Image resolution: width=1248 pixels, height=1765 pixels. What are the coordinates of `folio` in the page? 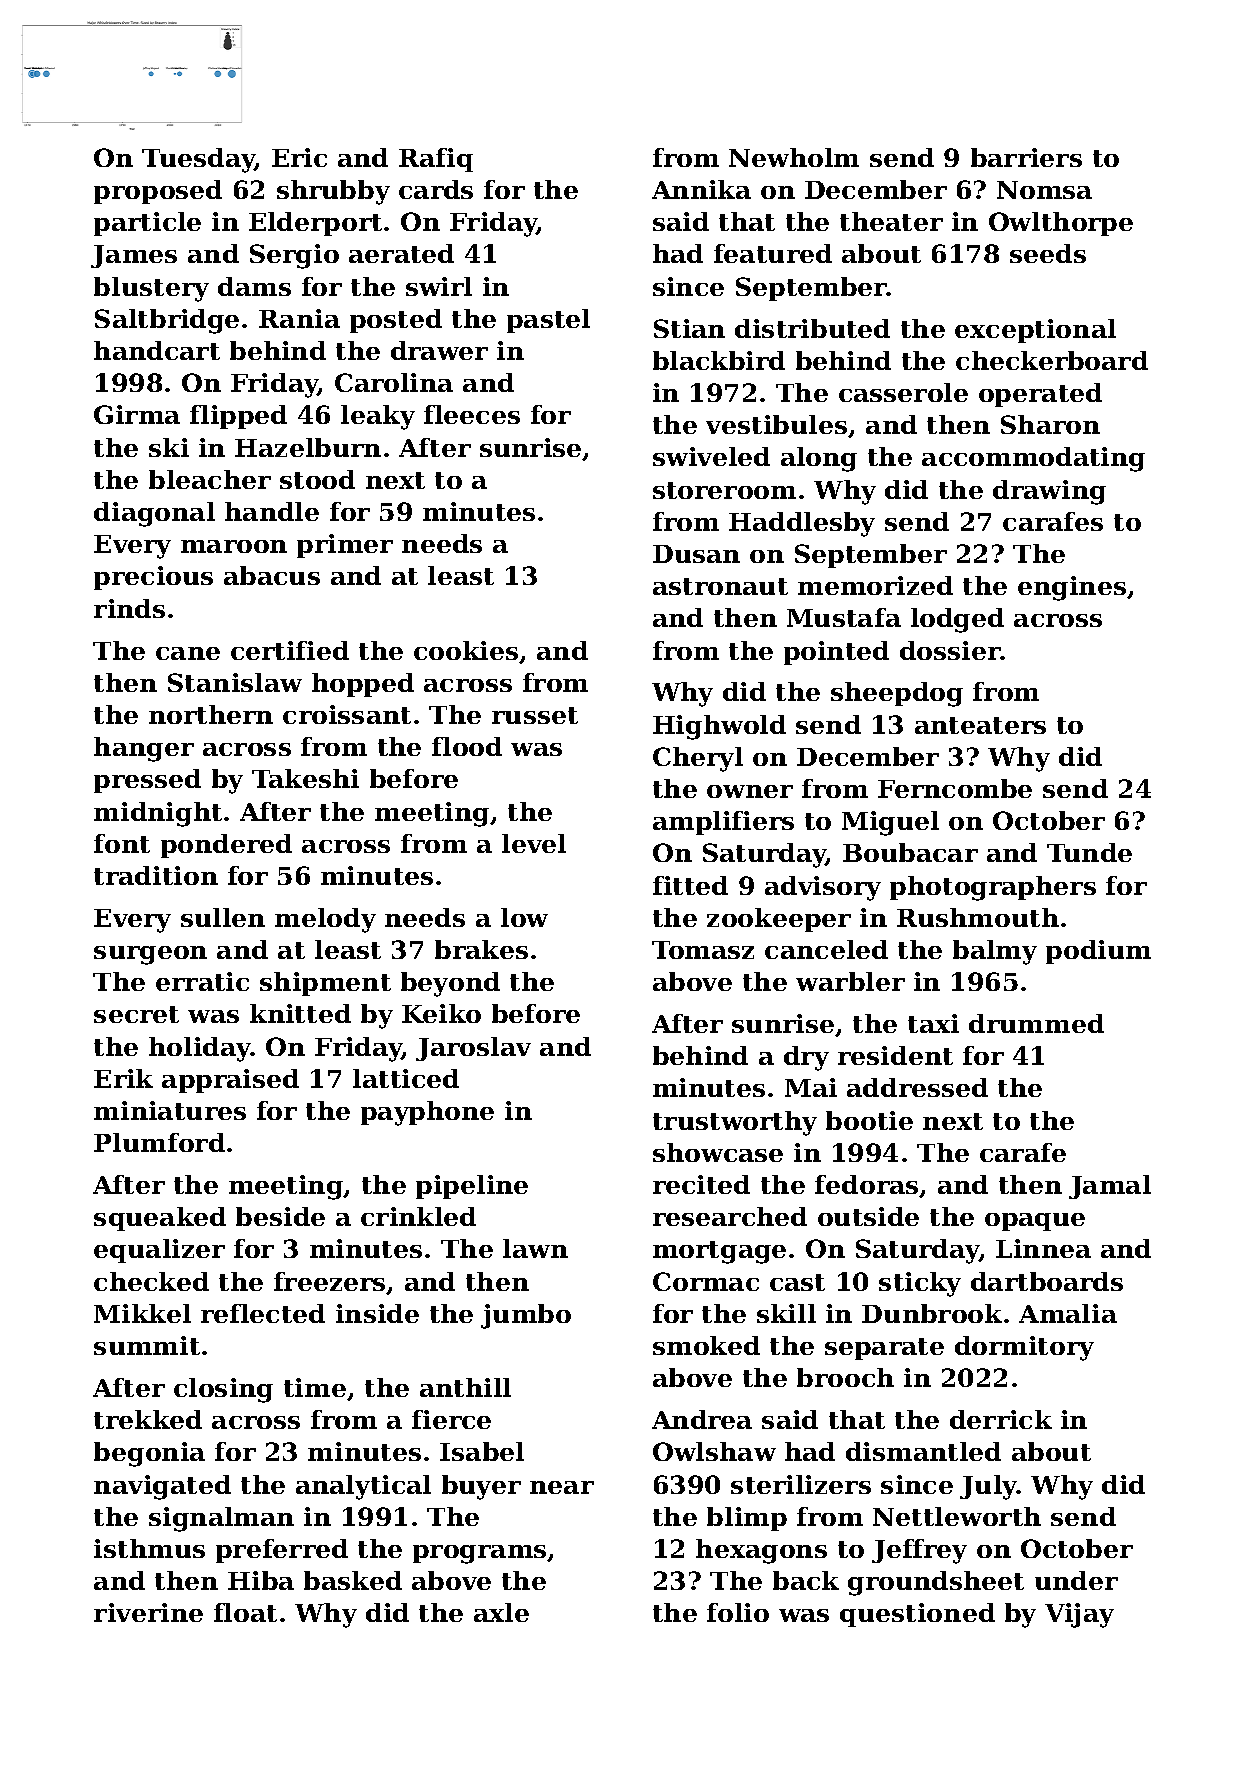 It's located at (738, 1612).
